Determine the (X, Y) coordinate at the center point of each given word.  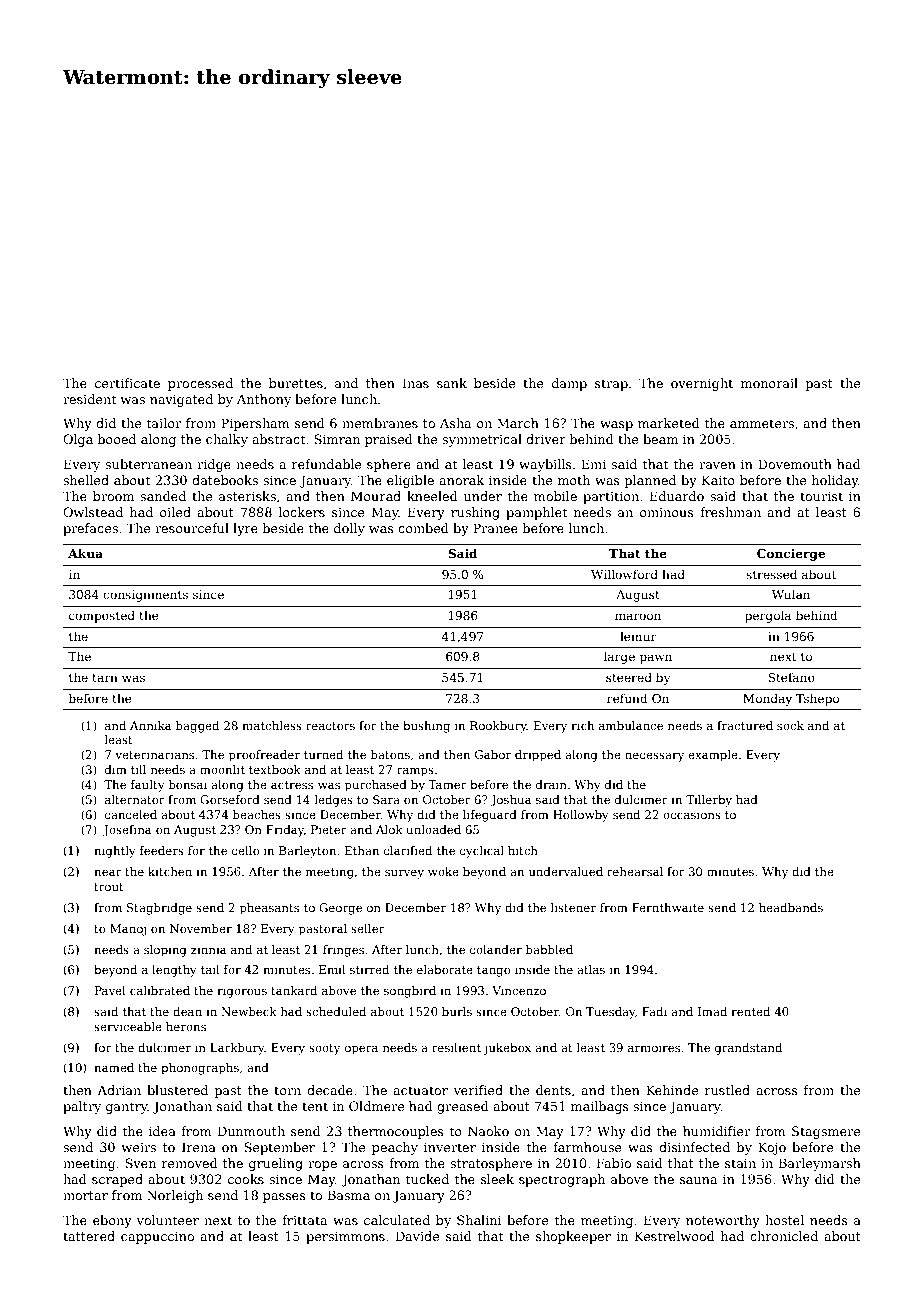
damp (569, 384)
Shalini (479, 1220)
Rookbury (498, 727)
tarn (105, 678)
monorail (769, 383)
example (713, 756)
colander (496, 949)
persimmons (345, 1237)
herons (186, 1026)
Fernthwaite (668, 907)
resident (89, 399)
